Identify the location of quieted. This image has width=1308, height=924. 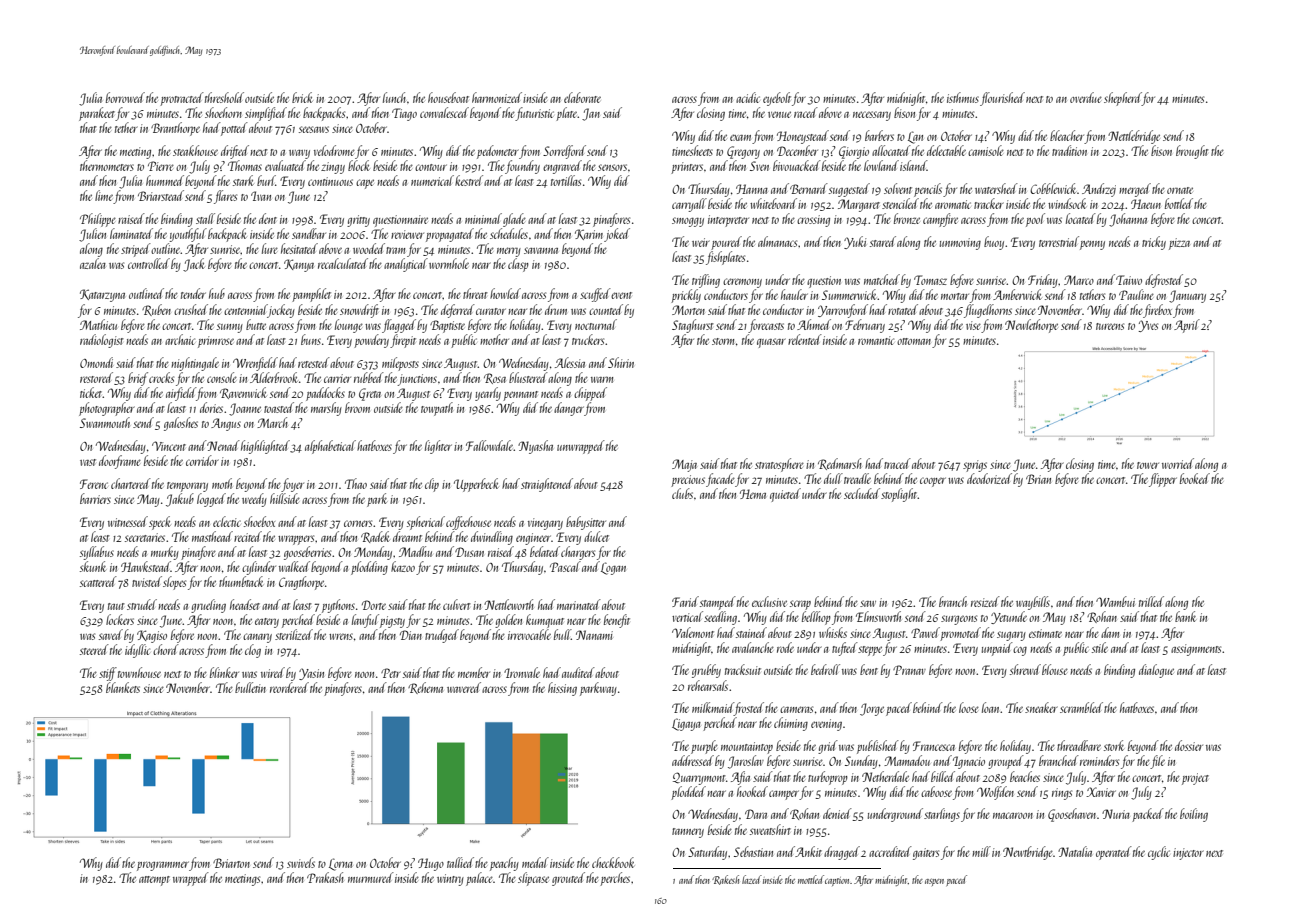
(785, 495).
